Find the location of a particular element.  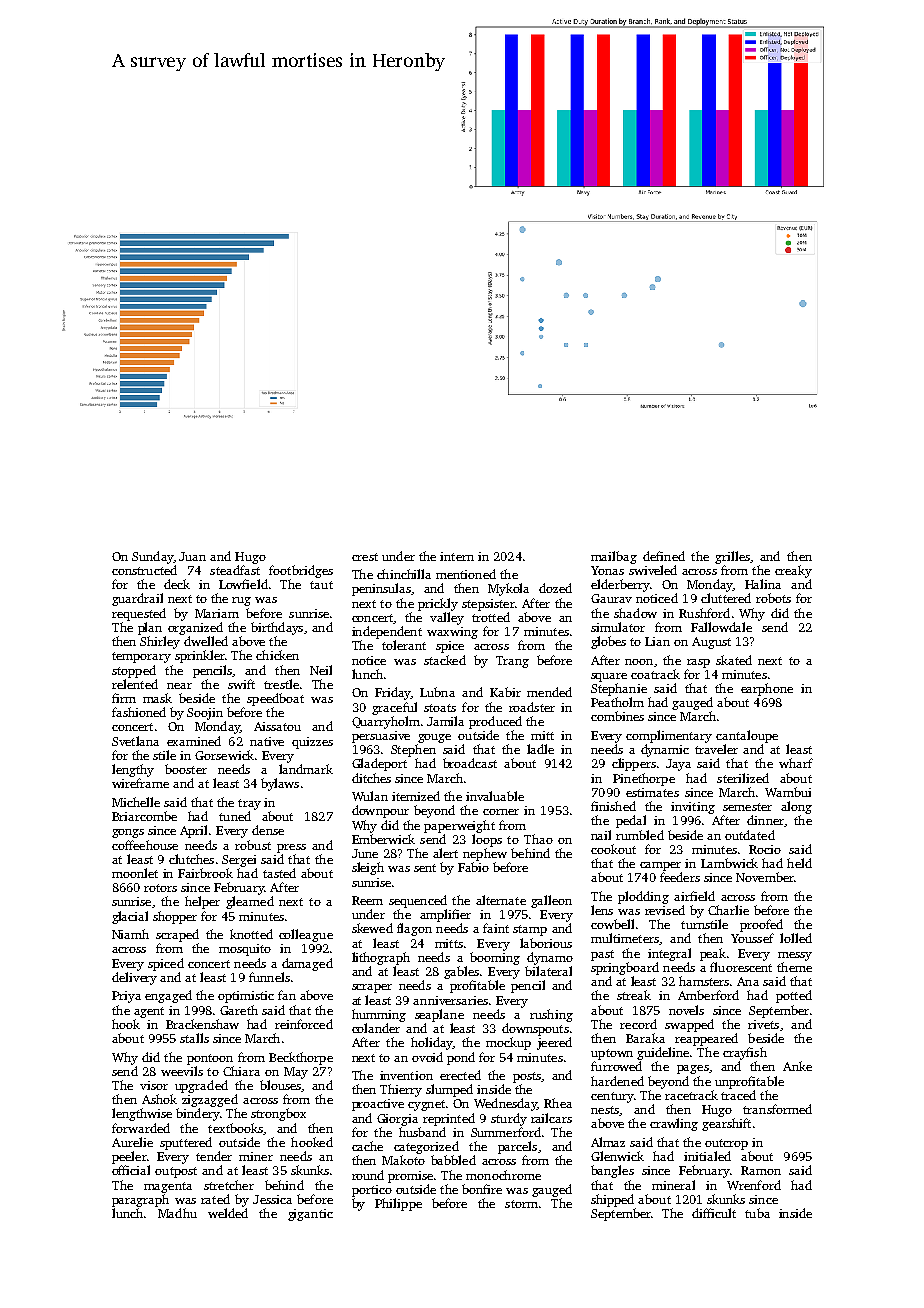

Emberwick is located at coordinates (383, 839).
